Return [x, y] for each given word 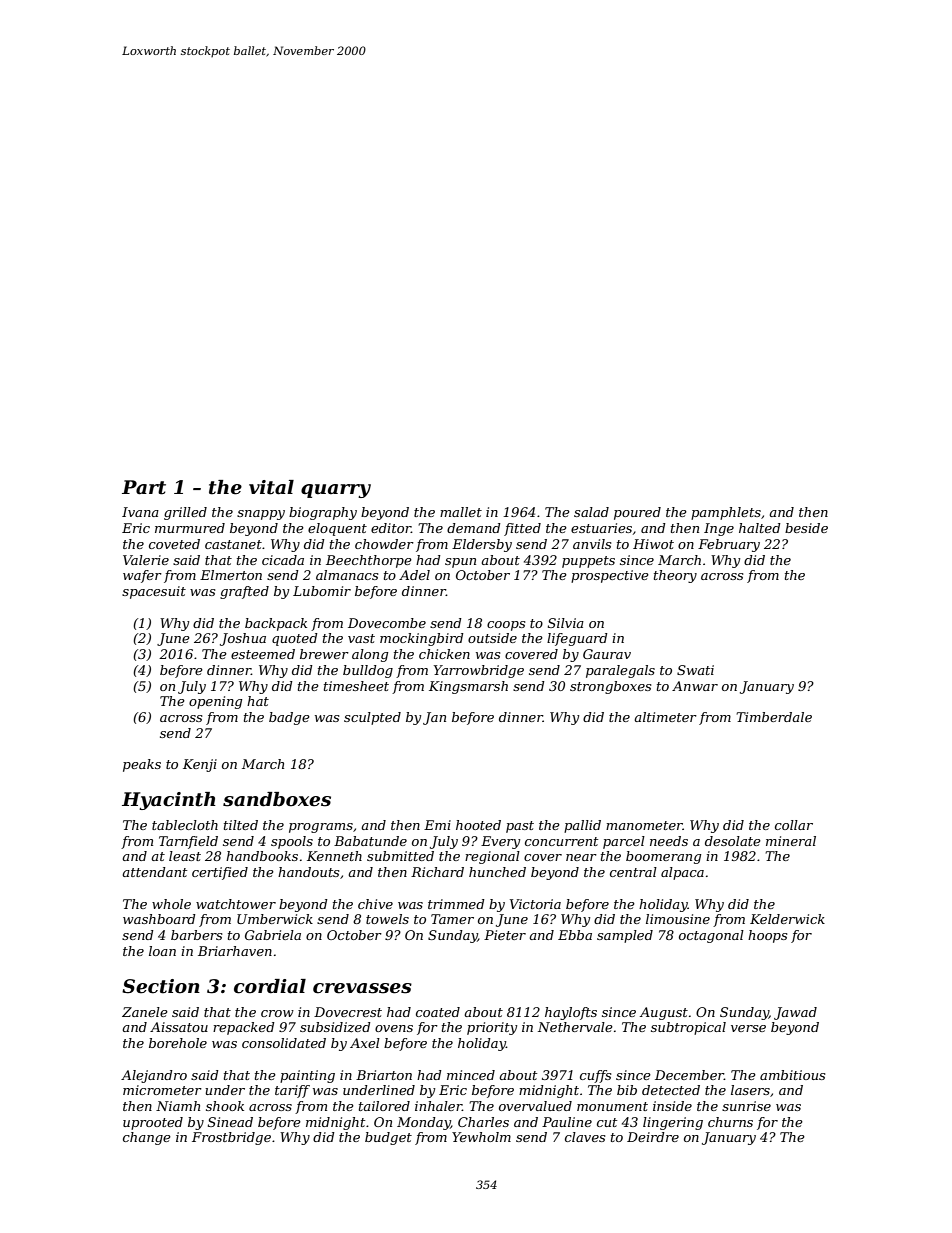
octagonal [711, 936]
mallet [461, 512]
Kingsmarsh [468, 687]
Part [144, 487]
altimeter [665, 717]
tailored [384, 1106]
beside [806, 528]
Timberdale [774, 717]
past [520, 827]
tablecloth [185, 825]
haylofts [571, 1013]
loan [162, 951]
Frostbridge [231, 1138]
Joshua [243, 639]
